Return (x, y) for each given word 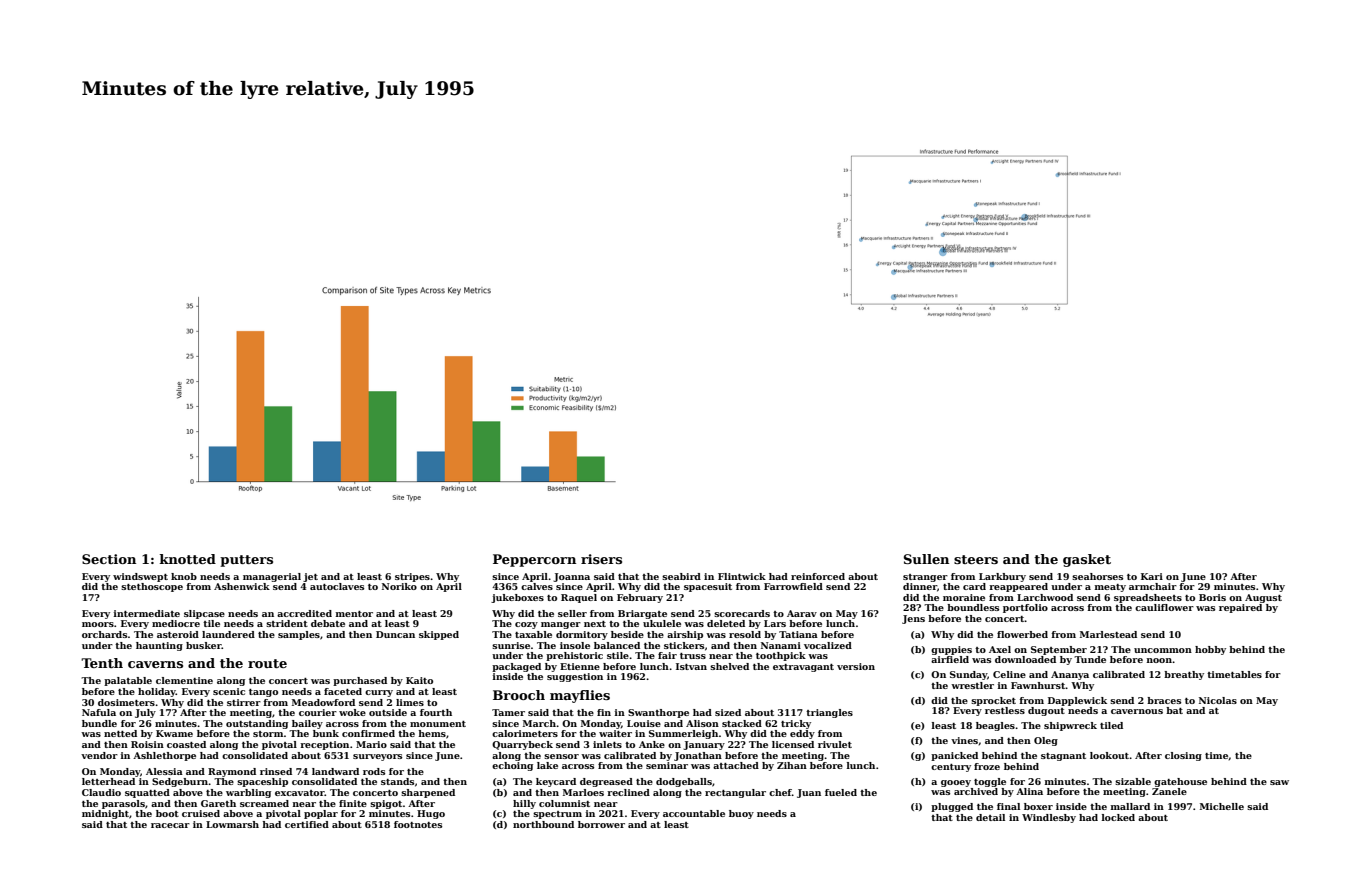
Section (109, 559)
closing (1183, 756)
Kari (1152, 576)
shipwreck (1070, 726)
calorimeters (525, 733)
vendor (99, 755)
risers (601, 559)
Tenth (102, 663)
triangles (829, 713)
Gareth (218, 803)
